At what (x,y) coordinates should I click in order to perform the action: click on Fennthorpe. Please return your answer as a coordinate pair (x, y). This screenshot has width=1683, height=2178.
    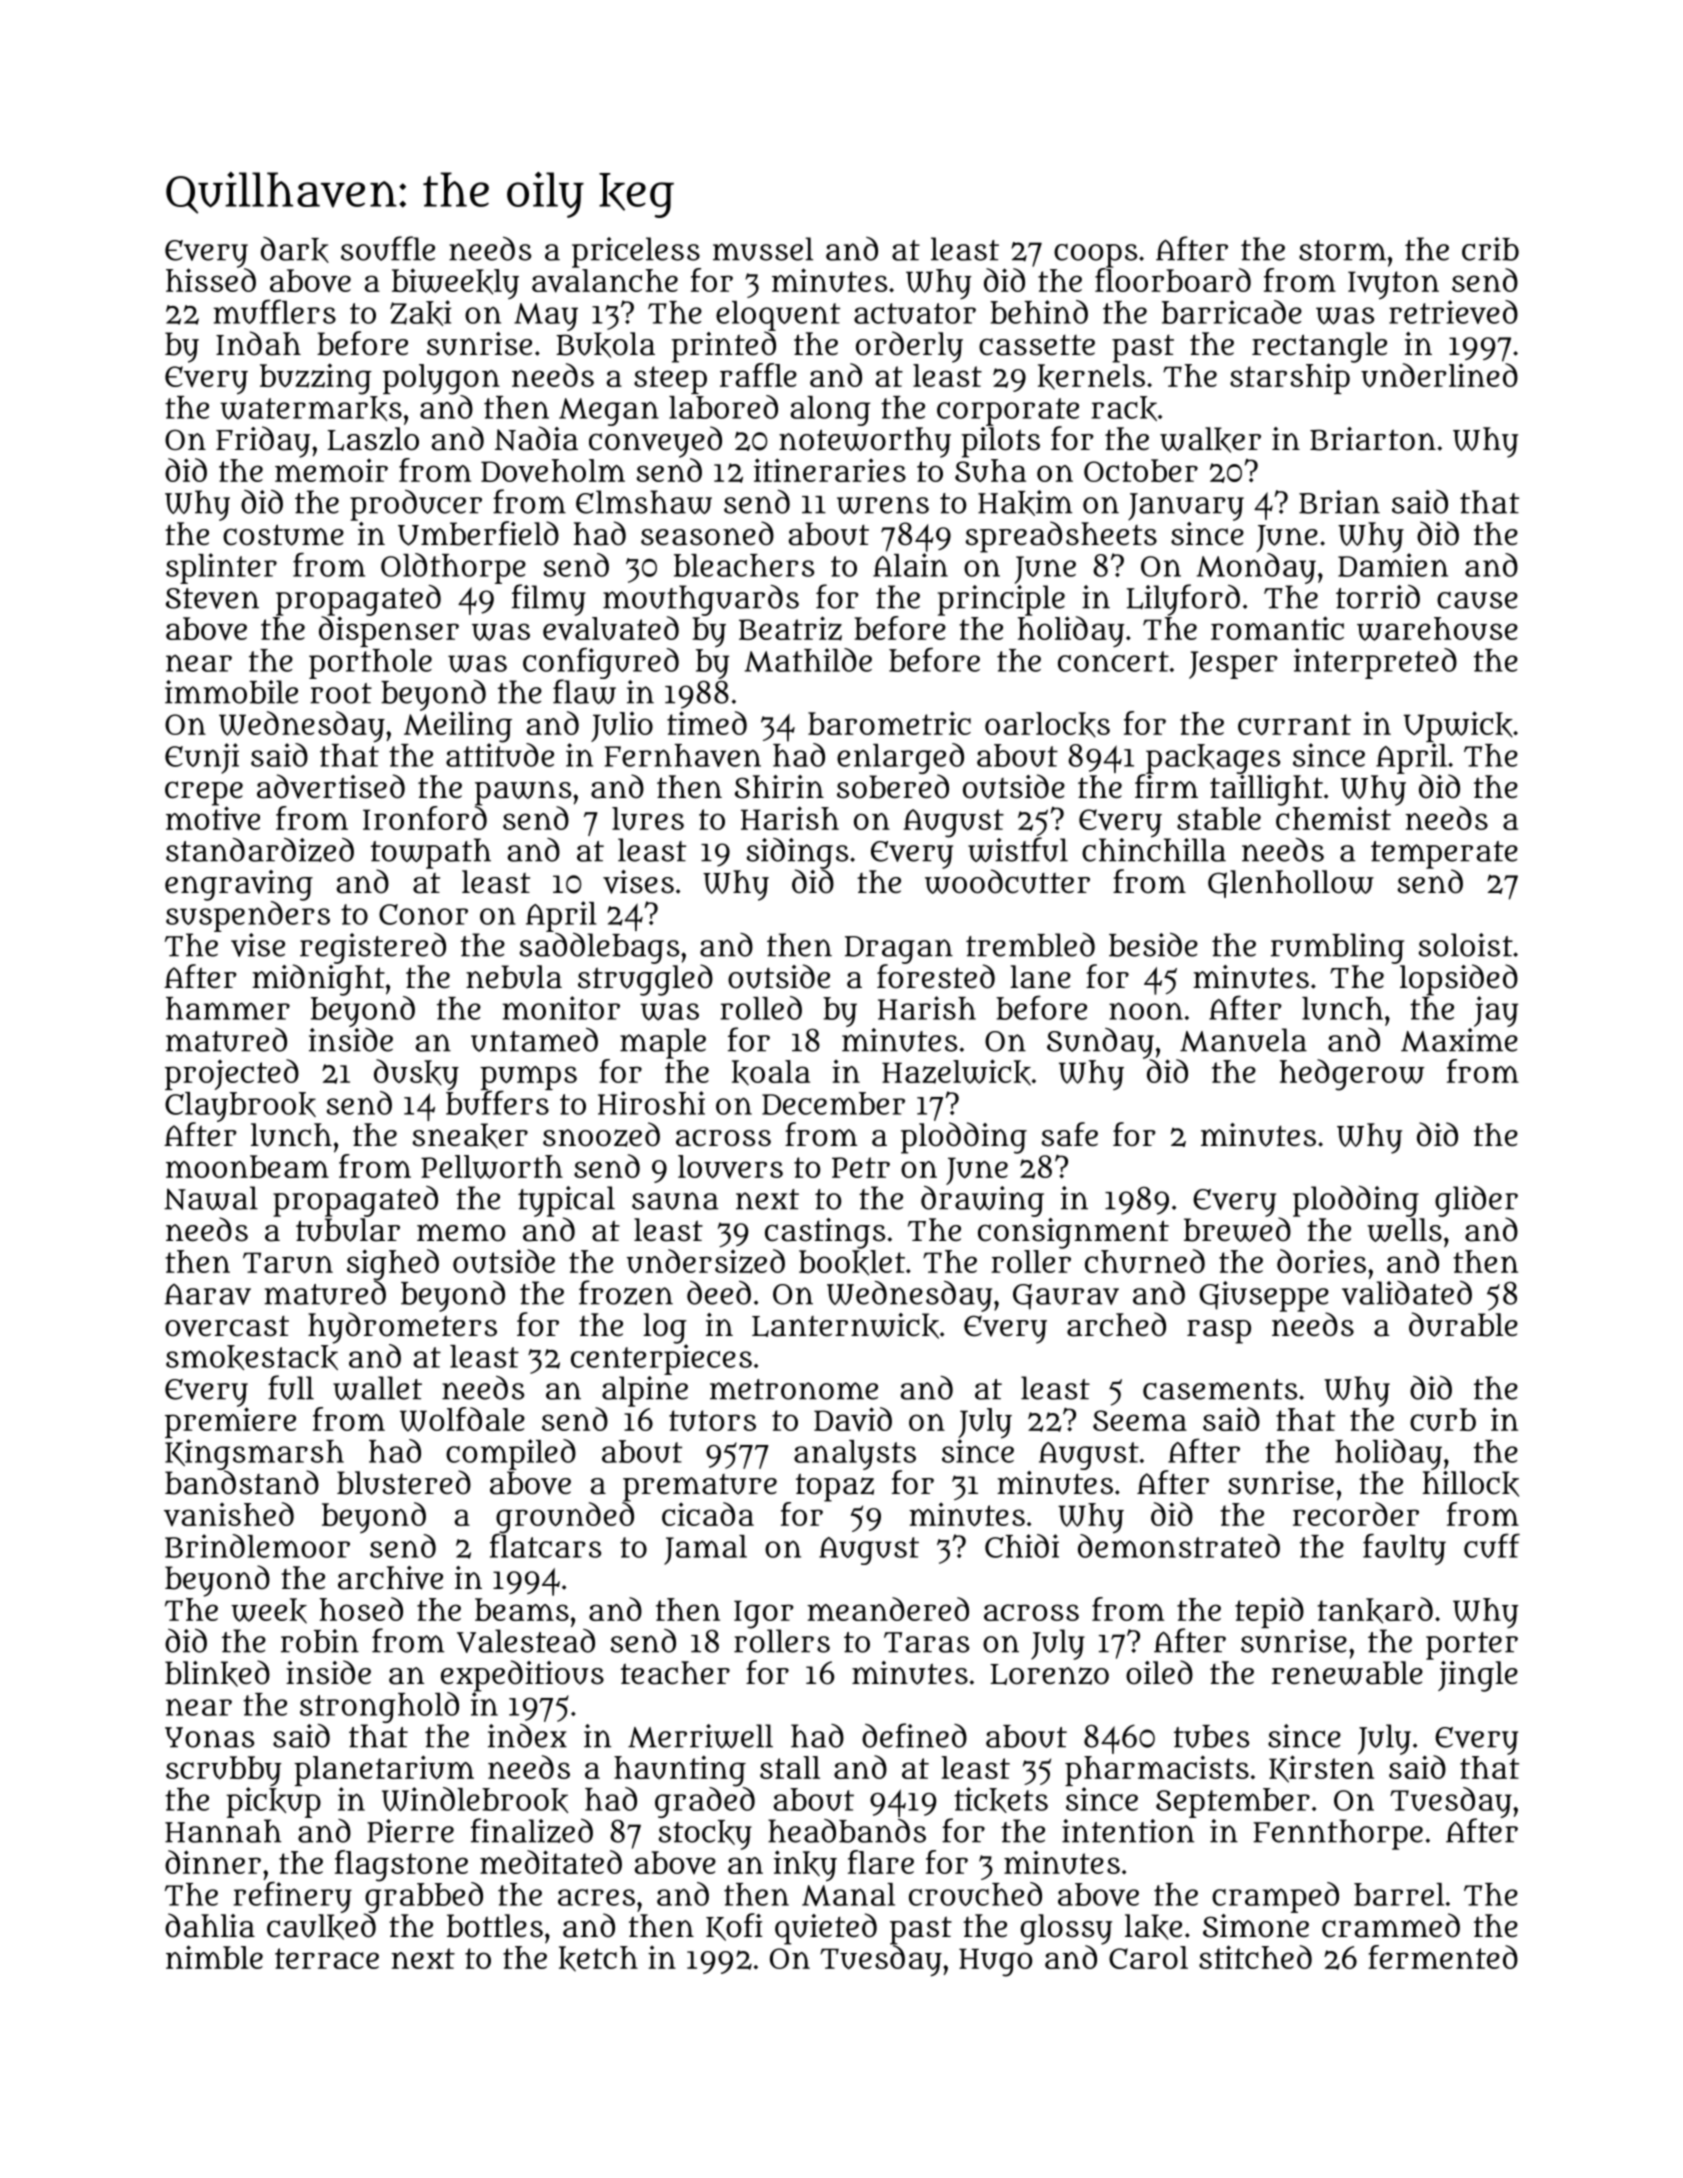
    Looking at the image, I should click on (1338, 1834).
